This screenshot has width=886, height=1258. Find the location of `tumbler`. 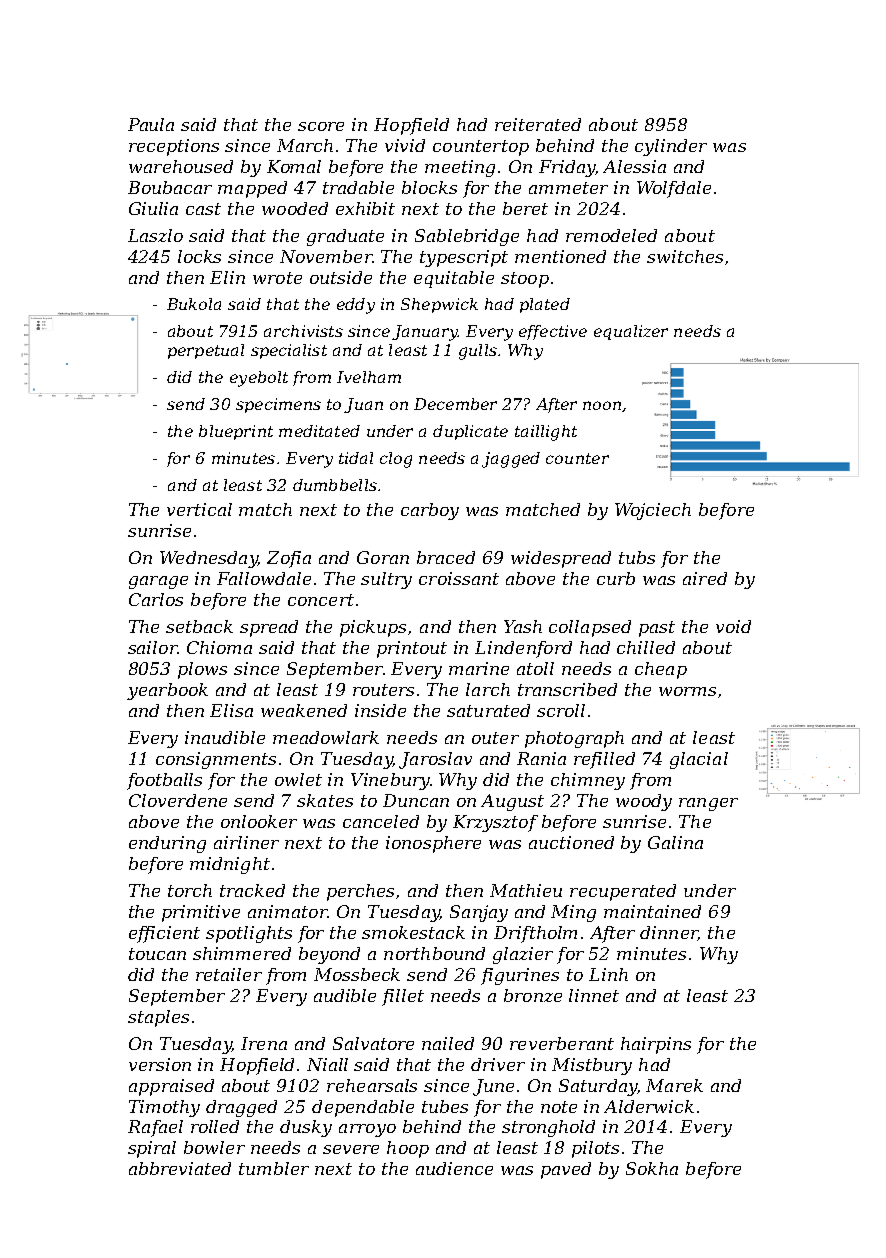

tumbler is located at coordinates (274, 1168).
